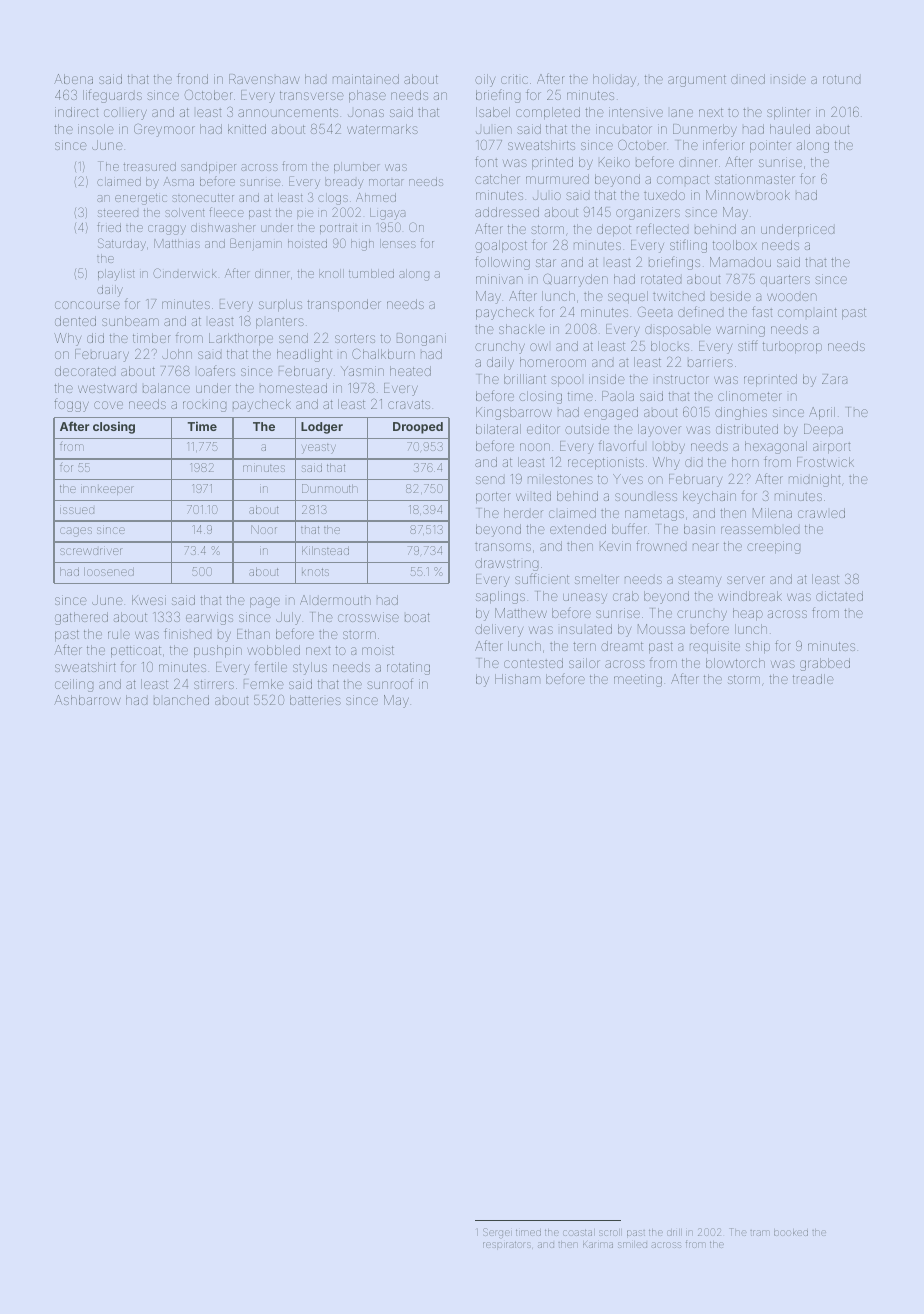  Describe the element at coordinates (331, 273) in the screenshot. I see `knoll` at that location.
